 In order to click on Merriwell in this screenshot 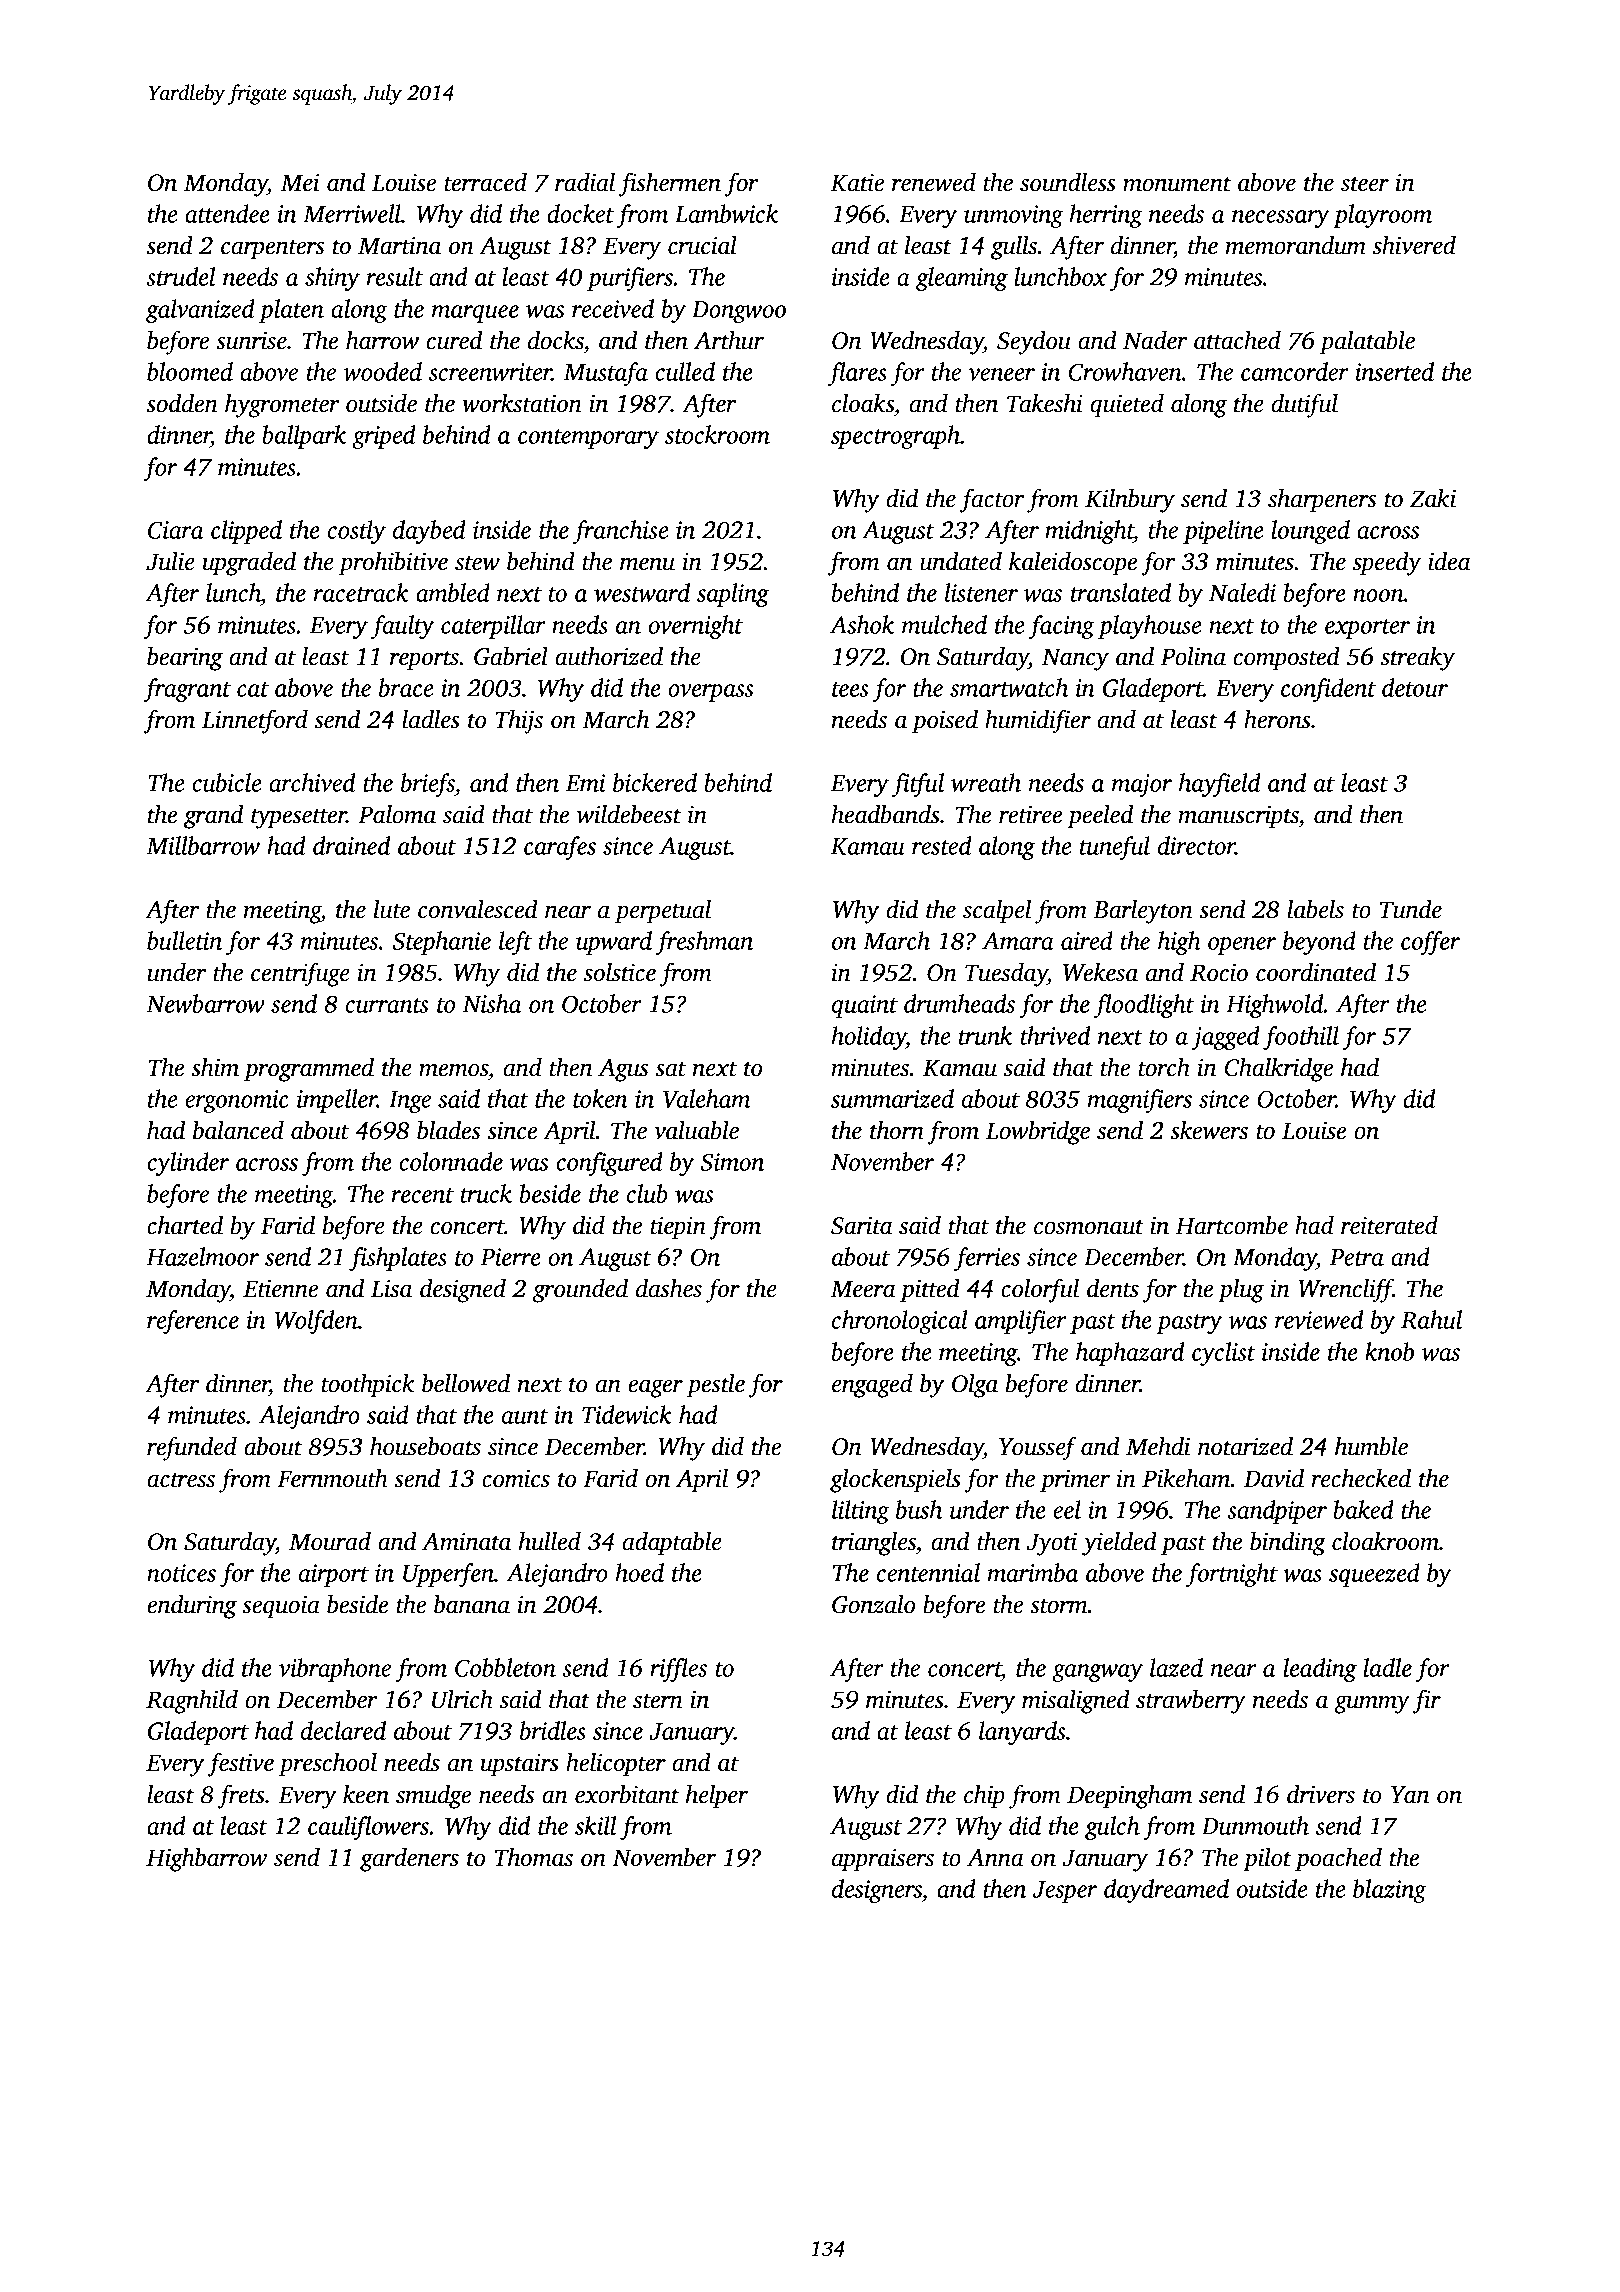, I will do `click(352, 213)`.
